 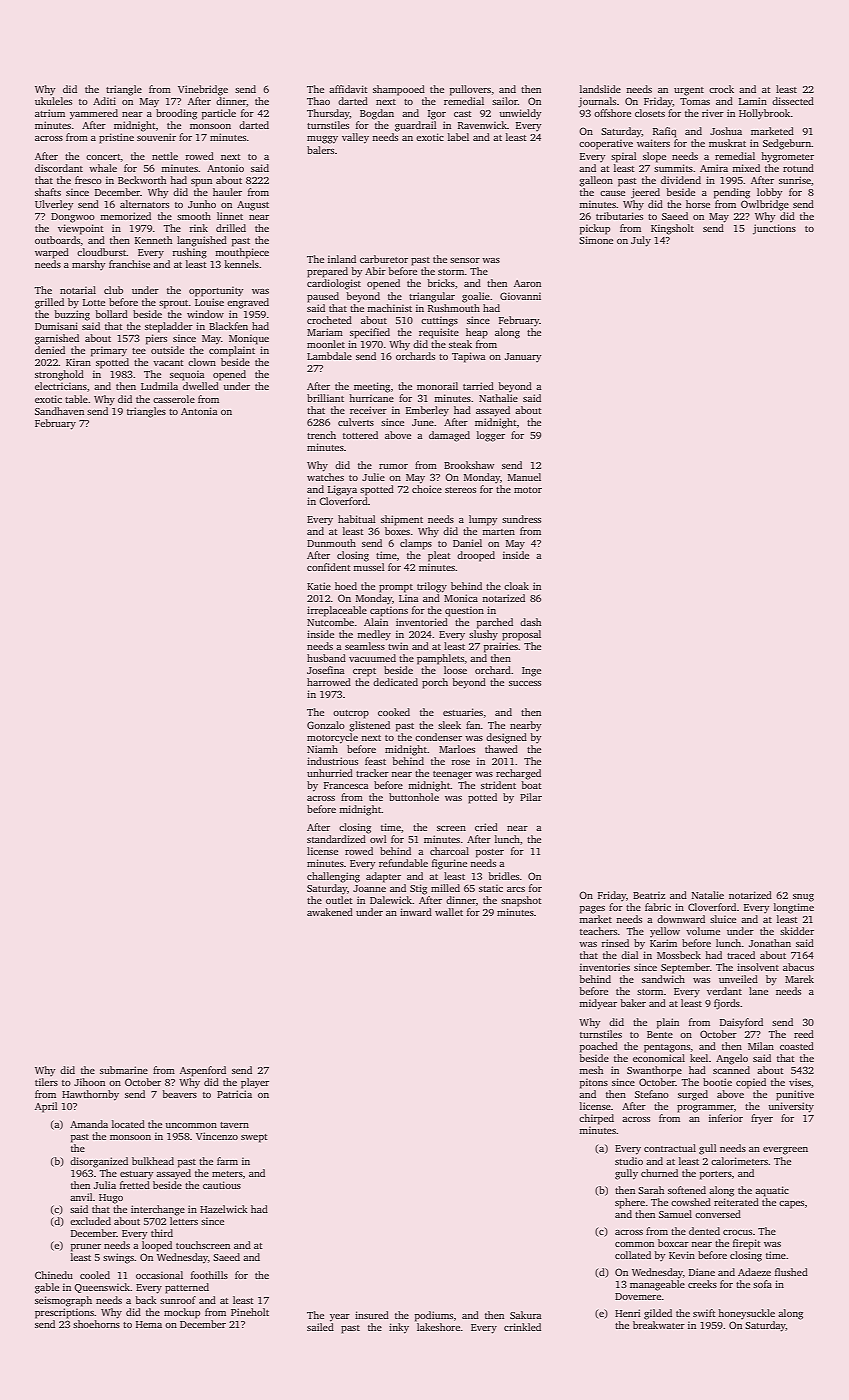 What do you see at coordinates (531, 797) in the screenshot?
I see `Pilar` at bounding box center [531, 797].
